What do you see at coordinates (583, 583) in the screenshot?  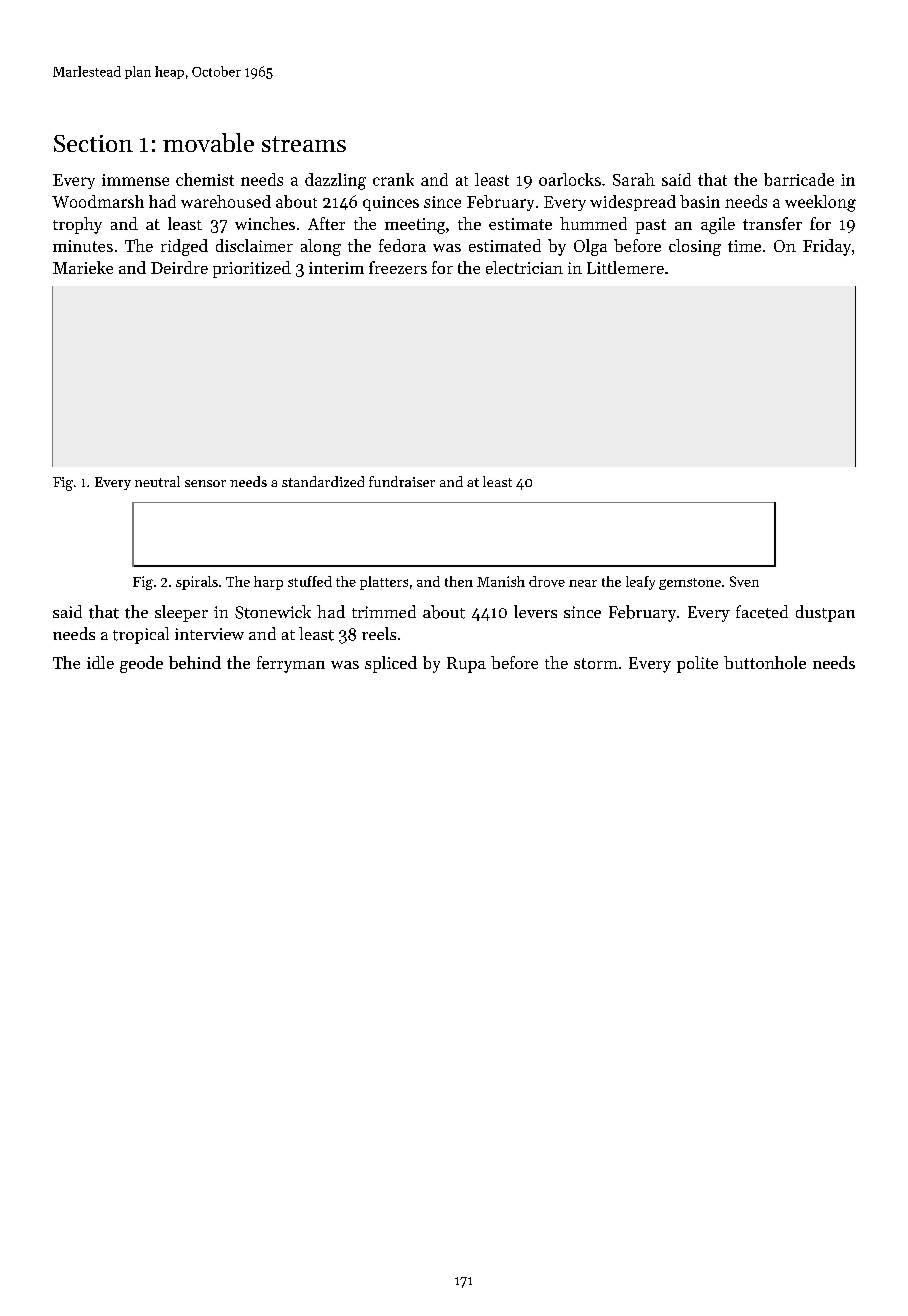 I see `near` at bounding box center [583, 583].
